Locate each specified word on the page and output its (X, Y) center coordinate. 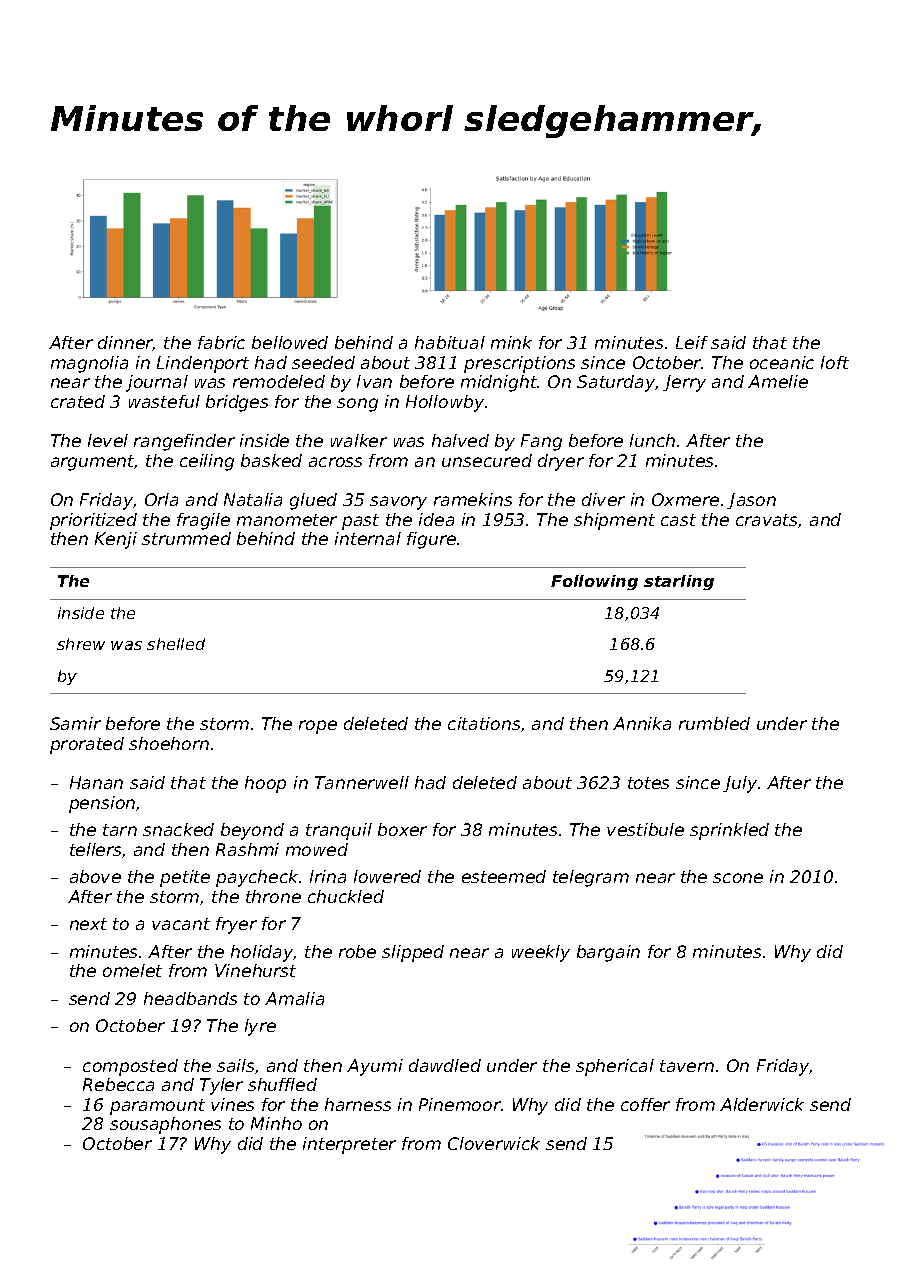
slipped (413, 953)
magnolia (89, 364)
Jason (751, 501)
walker (359, 440)
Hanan (96, 782)
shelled (176, 644)
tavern (687, 1066)
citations (484, 723)
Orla (161, 499)
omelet (132, 970)
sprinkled (729, 831)
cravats (766, 520)
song (357, 405)
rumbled (714, 723)
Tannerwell (362, 782)
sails (235, 1065)
